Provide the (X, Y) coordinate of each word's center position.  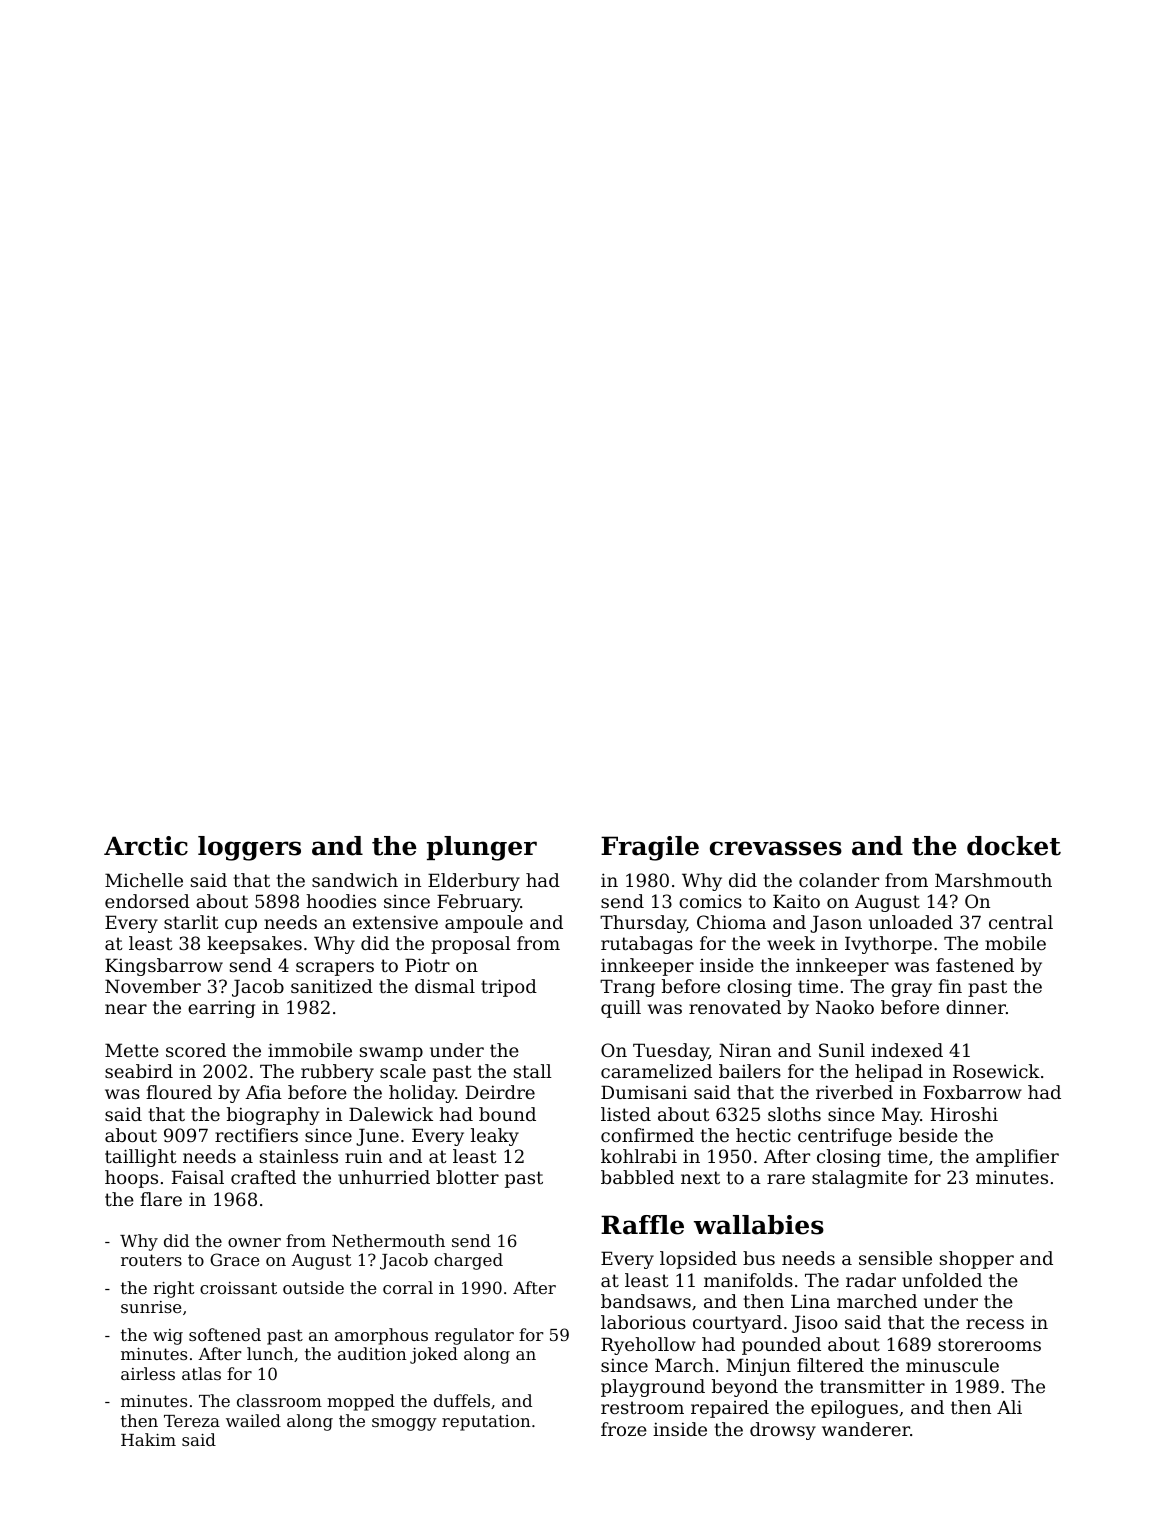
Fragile (650, 848)
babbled (637, 1177)
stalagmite (860, 1179)
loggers (249, 848)
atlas (201, 1373)
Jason (836, 924)
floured (179, 1092)
